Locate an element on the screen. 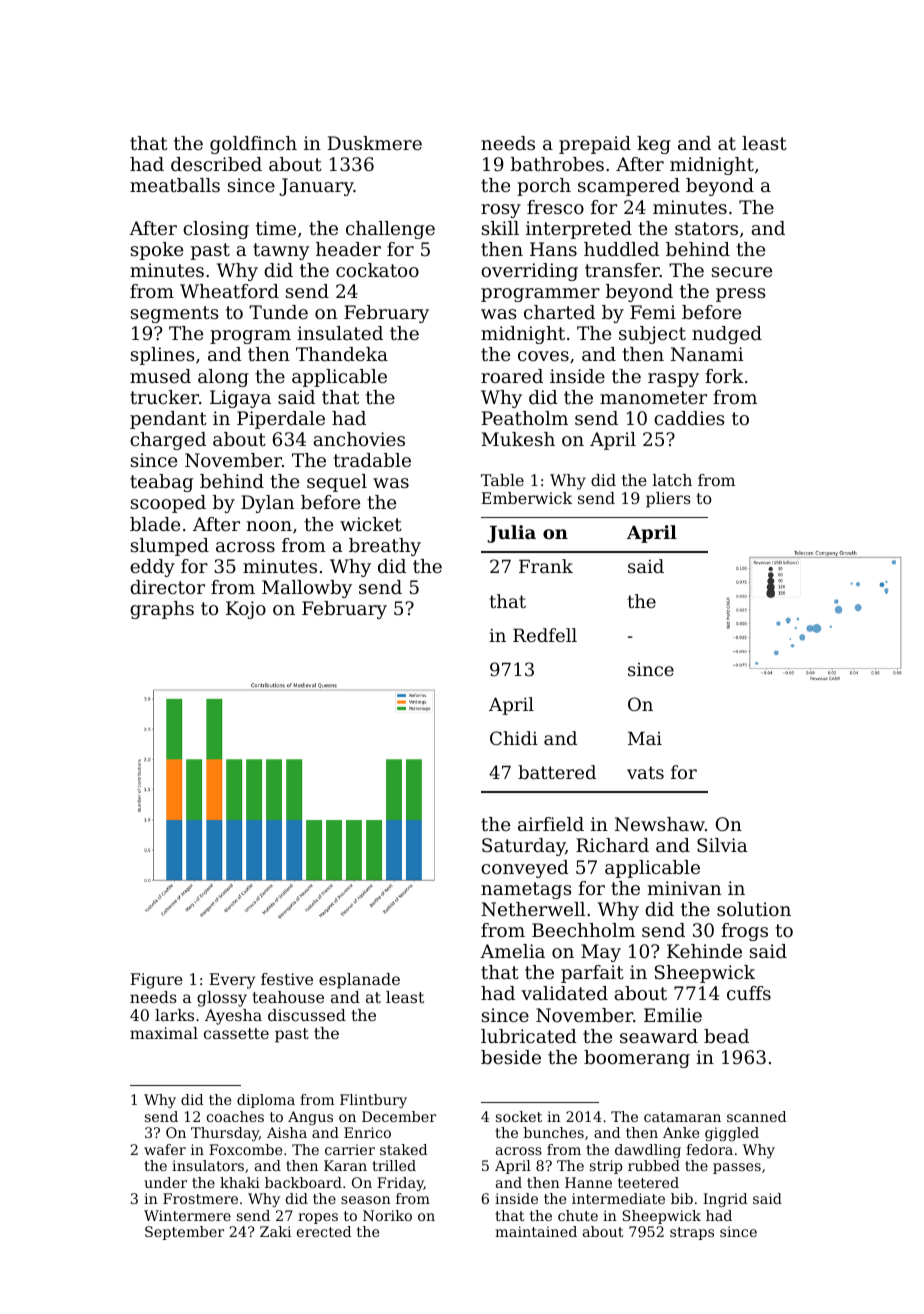 The width and height of the screenshot is (924, 1314). vats is located at coordinates (645, 772).
